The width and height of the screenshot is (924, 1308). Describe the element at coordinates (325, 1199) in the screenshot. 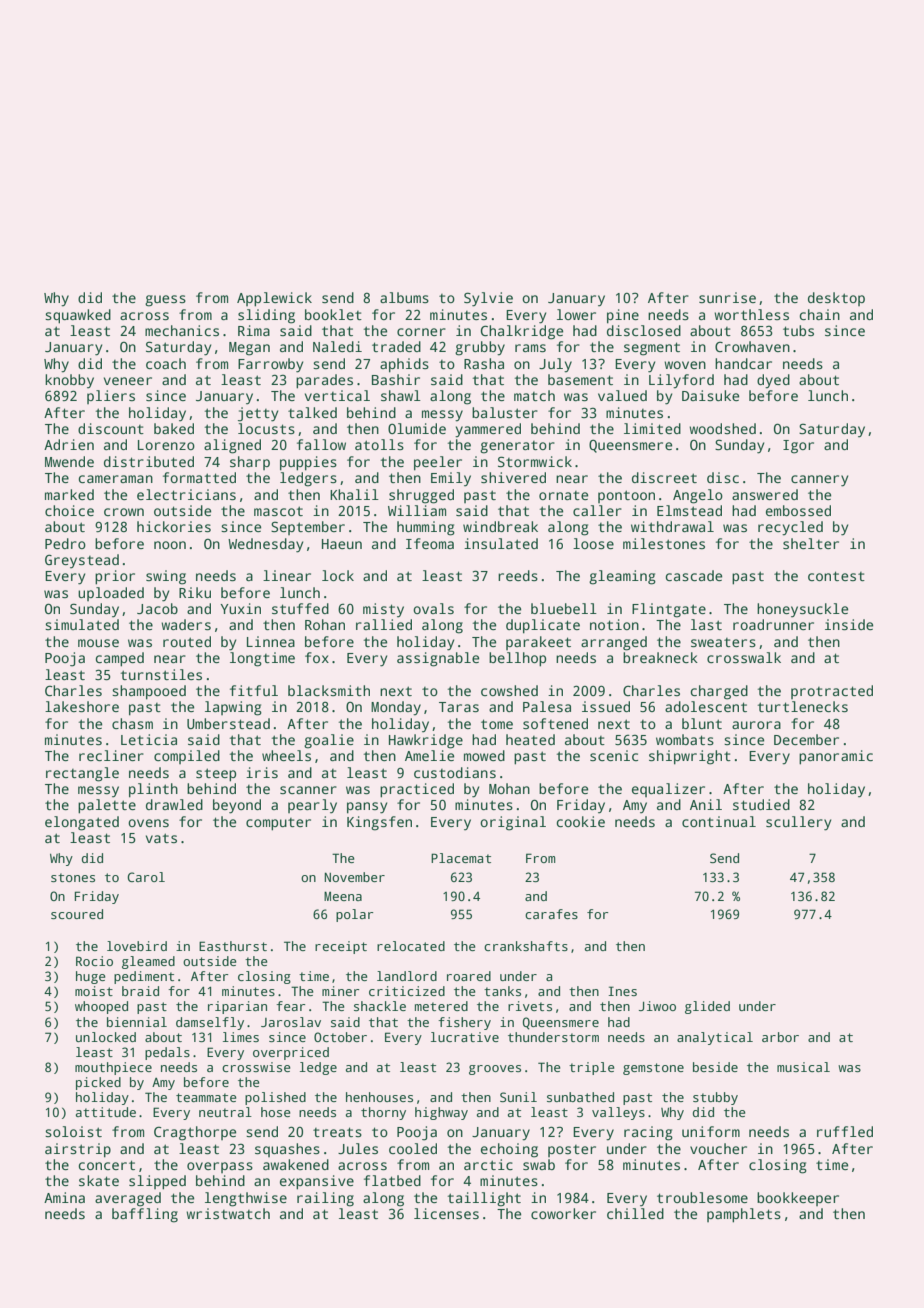

I see `railing` at that location.
